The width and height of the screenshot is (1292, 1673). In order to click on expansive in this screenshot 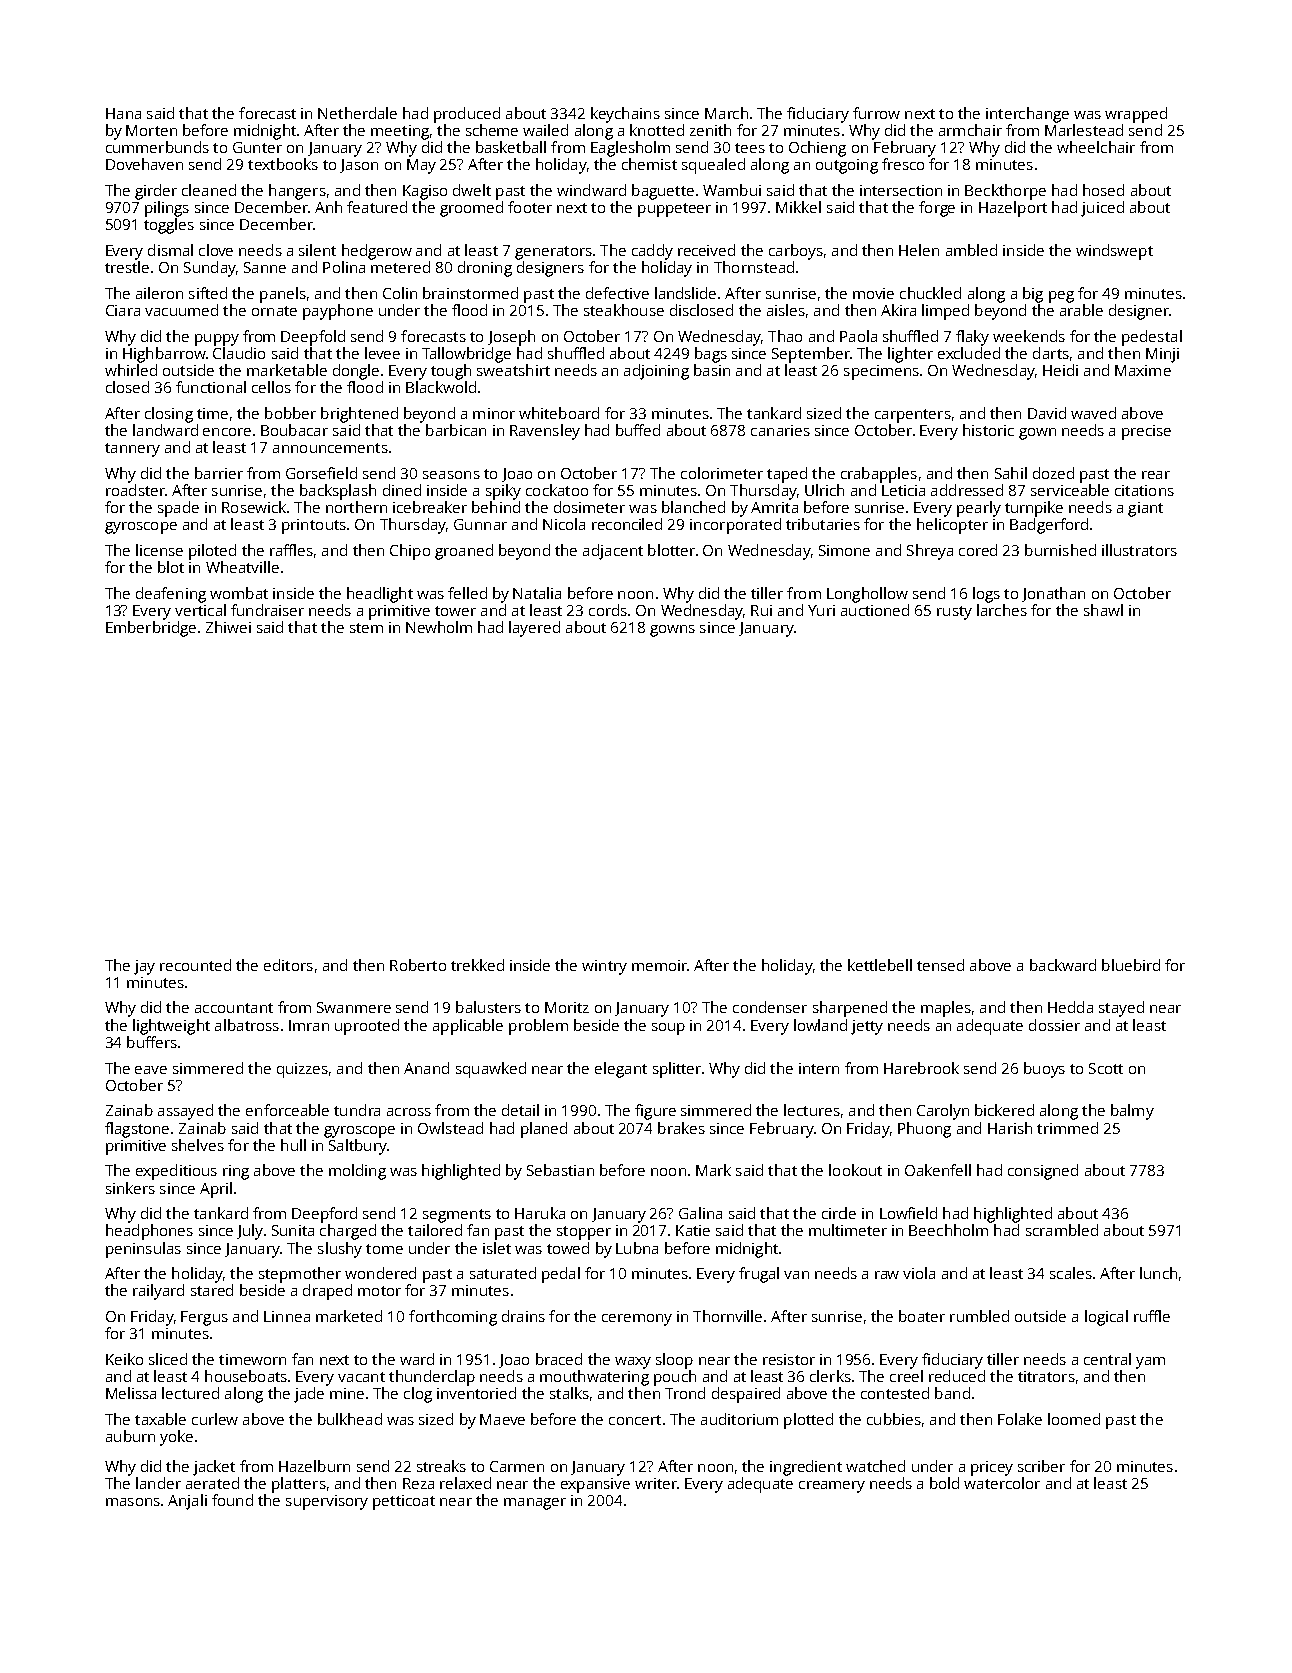, I will do `click(595, 1485)`.
